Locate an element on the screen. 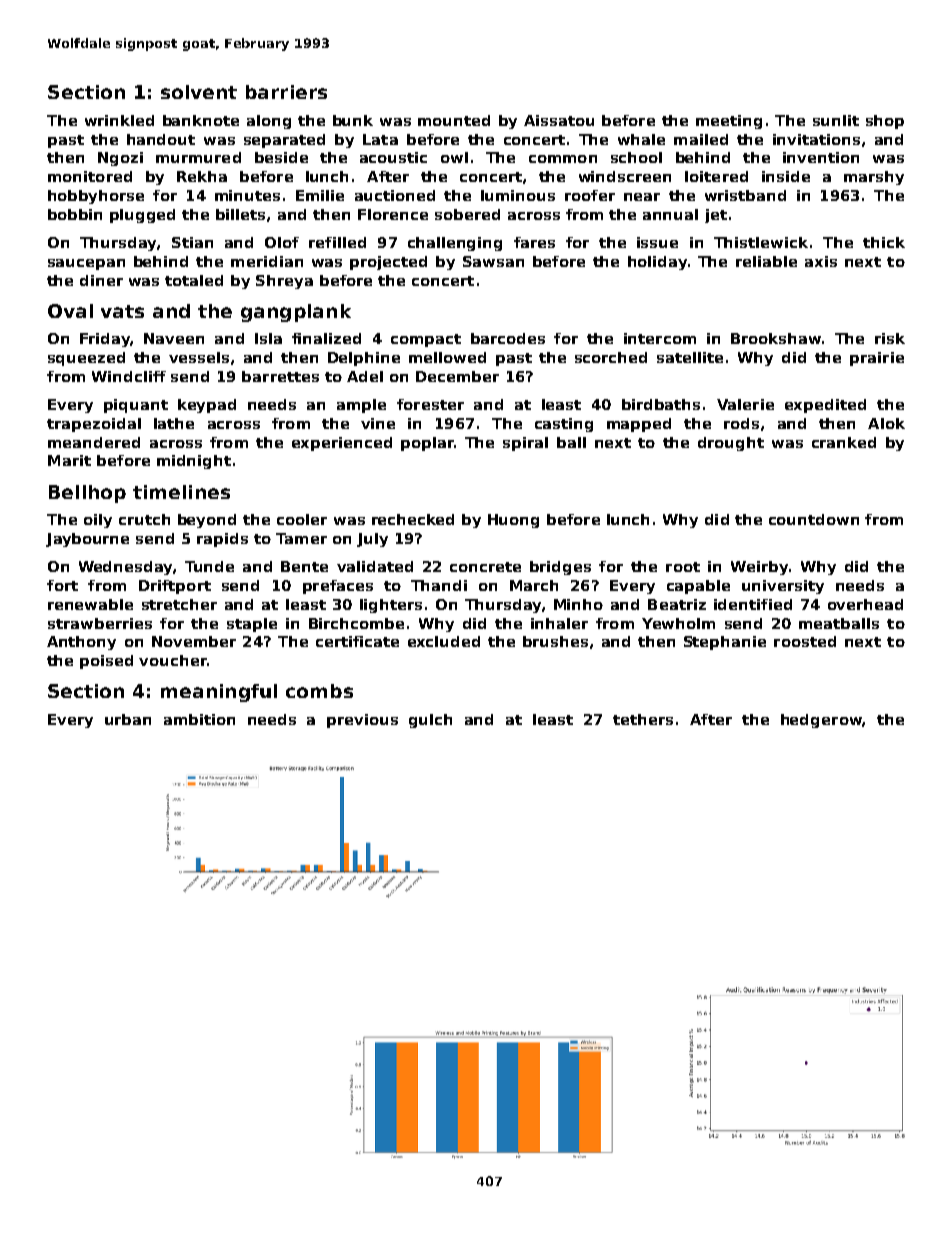 This screenshot has width=952, height=1233. barrettes is located at coordinates (280, 376).
